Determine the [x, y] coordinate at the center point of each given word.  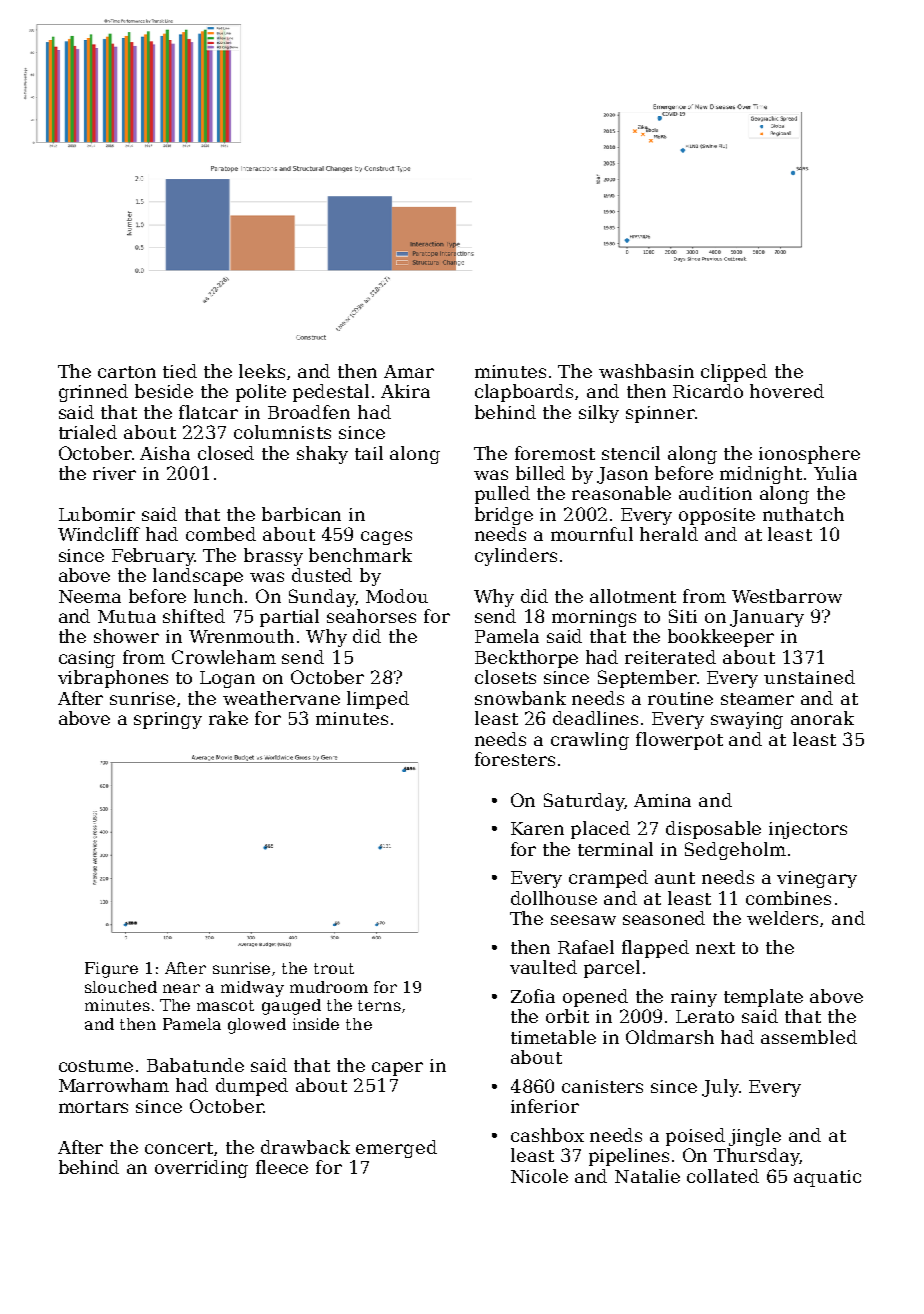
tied [180, 371]
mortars [93, 1107]
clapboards [524, 393]
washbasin [646, 371]
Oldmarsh [670, 1037]
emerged [396, 1149]
